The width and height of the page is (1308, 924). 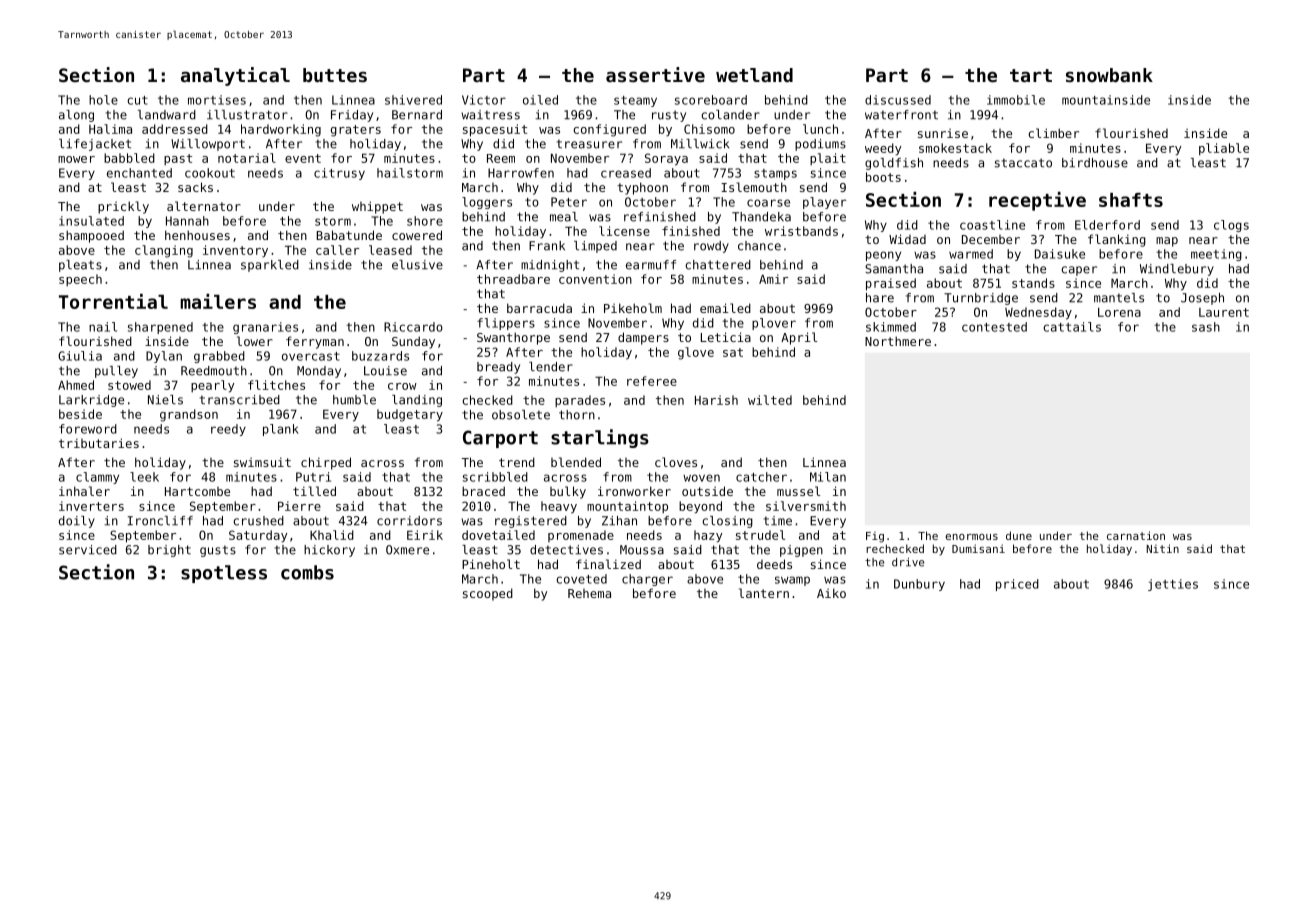 What do you see at coordinates (894, 269) in the page?
I see `Samantha` at bounding box center [894, 269].
